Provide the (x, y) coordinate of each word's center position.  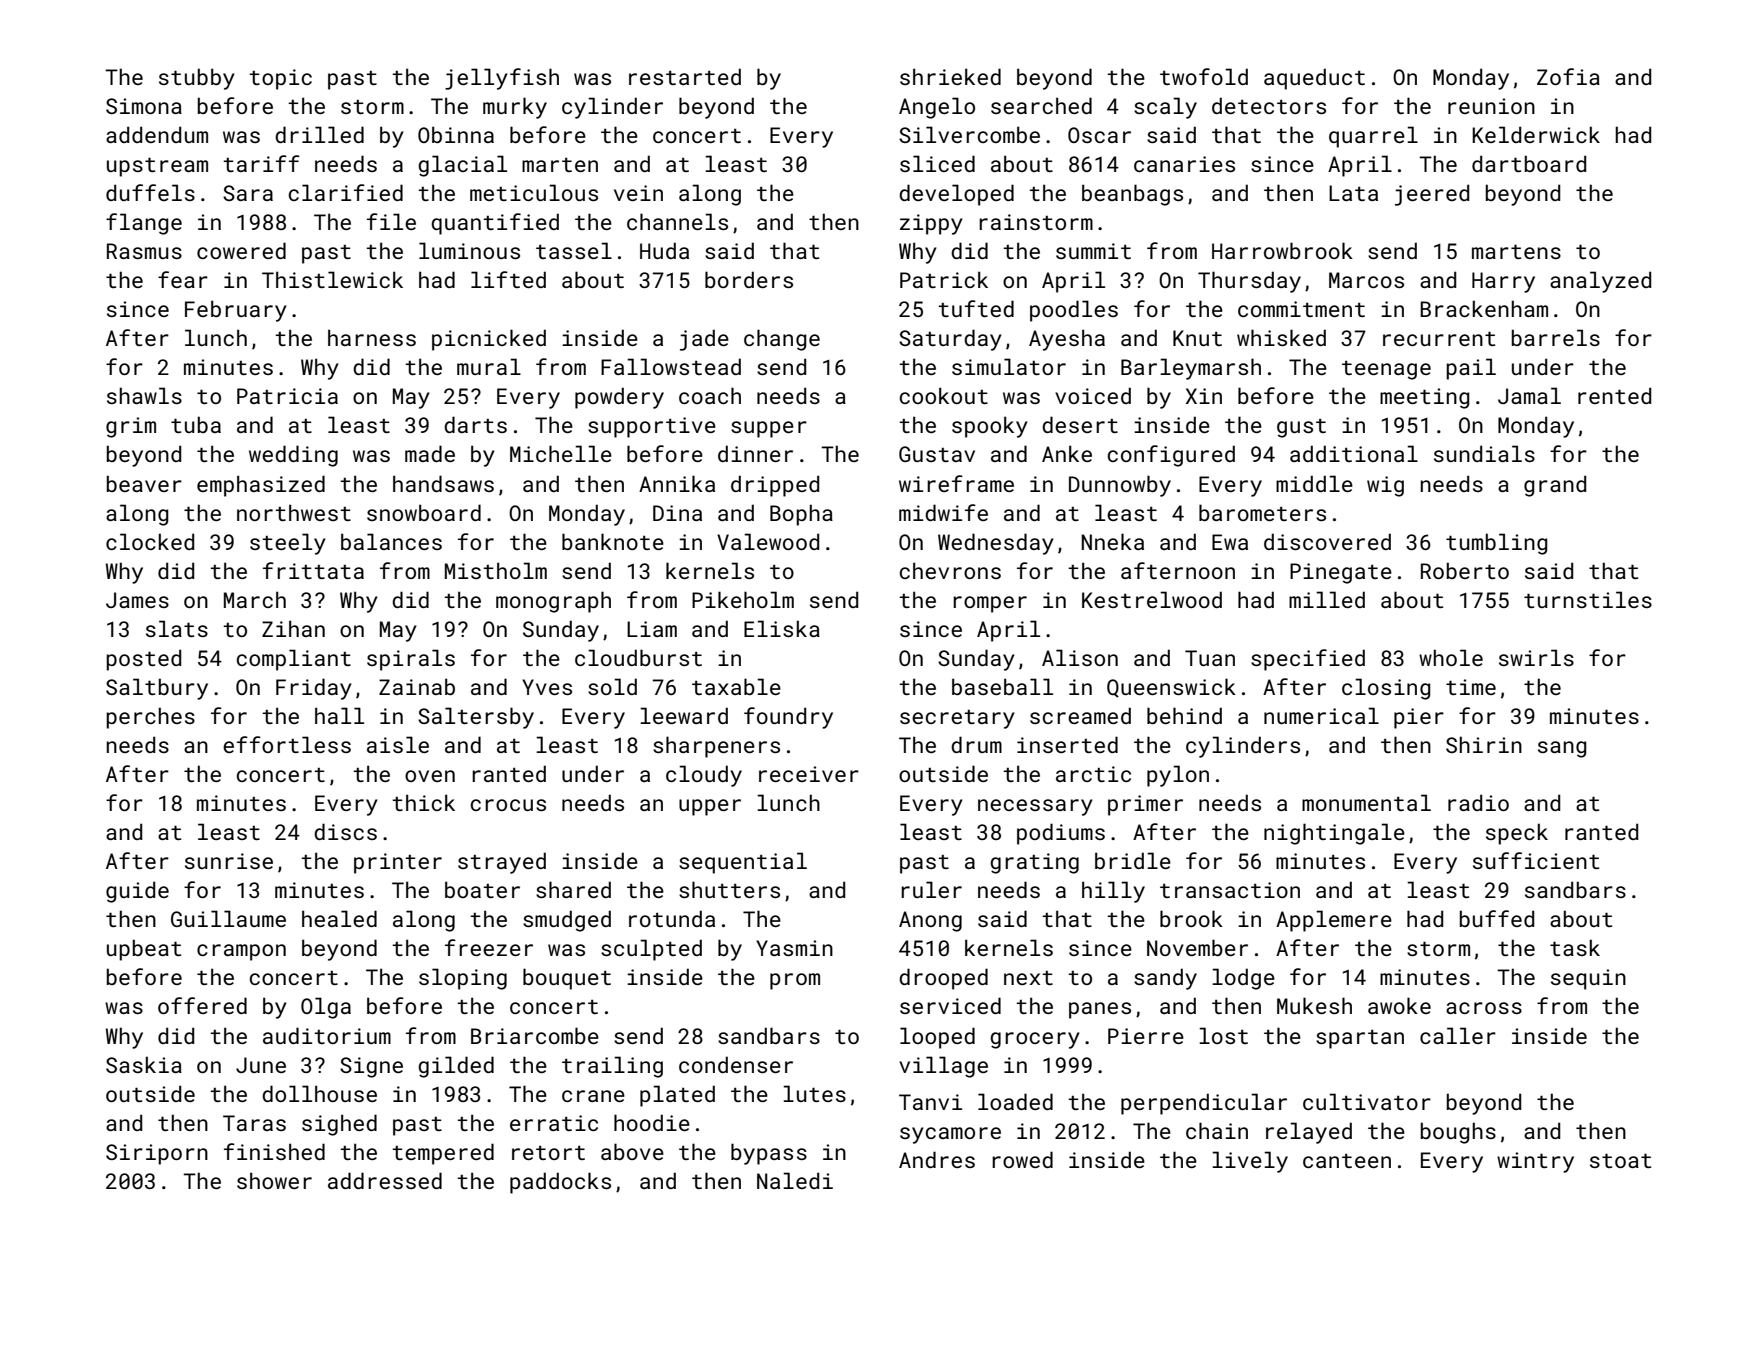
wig (1385, 486)
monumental (1366, 802)
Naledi (795, 1180)
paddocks (560, 1183)
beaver (144, 483)
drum (976, 744)
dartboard (1529, 163)
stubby (197, 79)
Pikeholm (743, 599)
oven (430, 776)
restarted (685, 76)
